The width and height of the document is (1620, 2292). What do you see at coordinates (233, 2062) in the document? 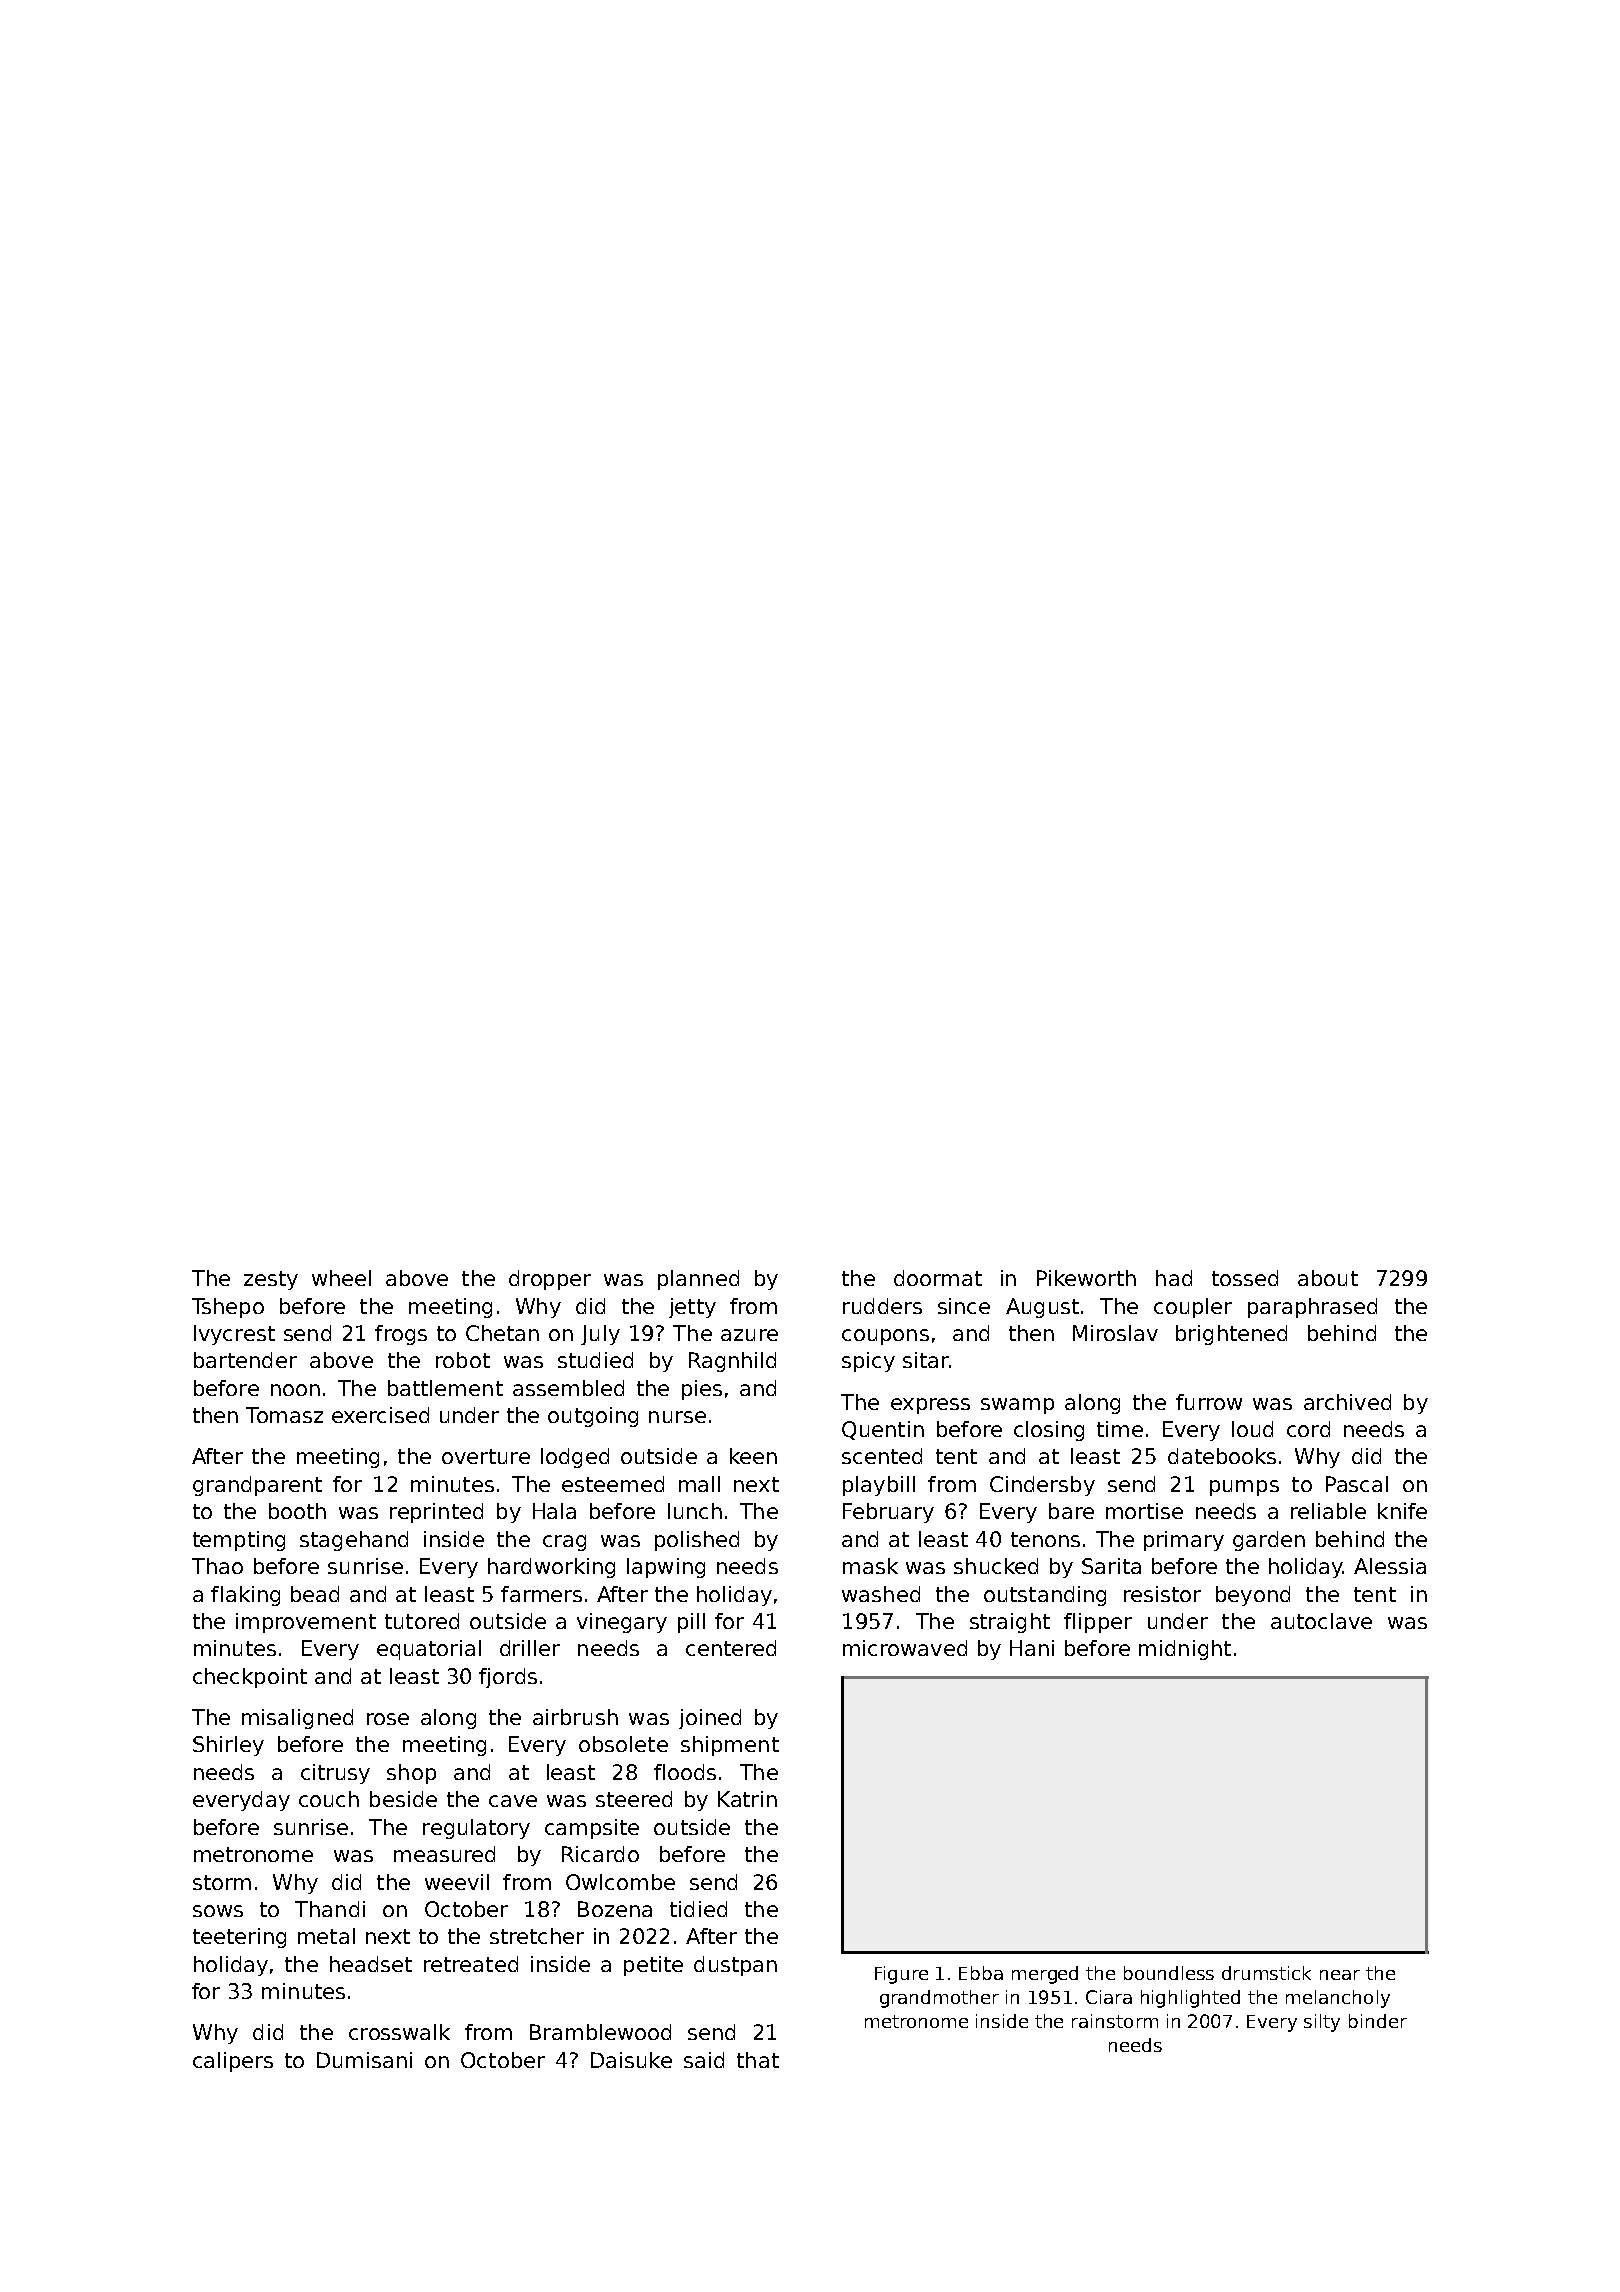
I see `calipers` at bounding box center [233, 2062].
